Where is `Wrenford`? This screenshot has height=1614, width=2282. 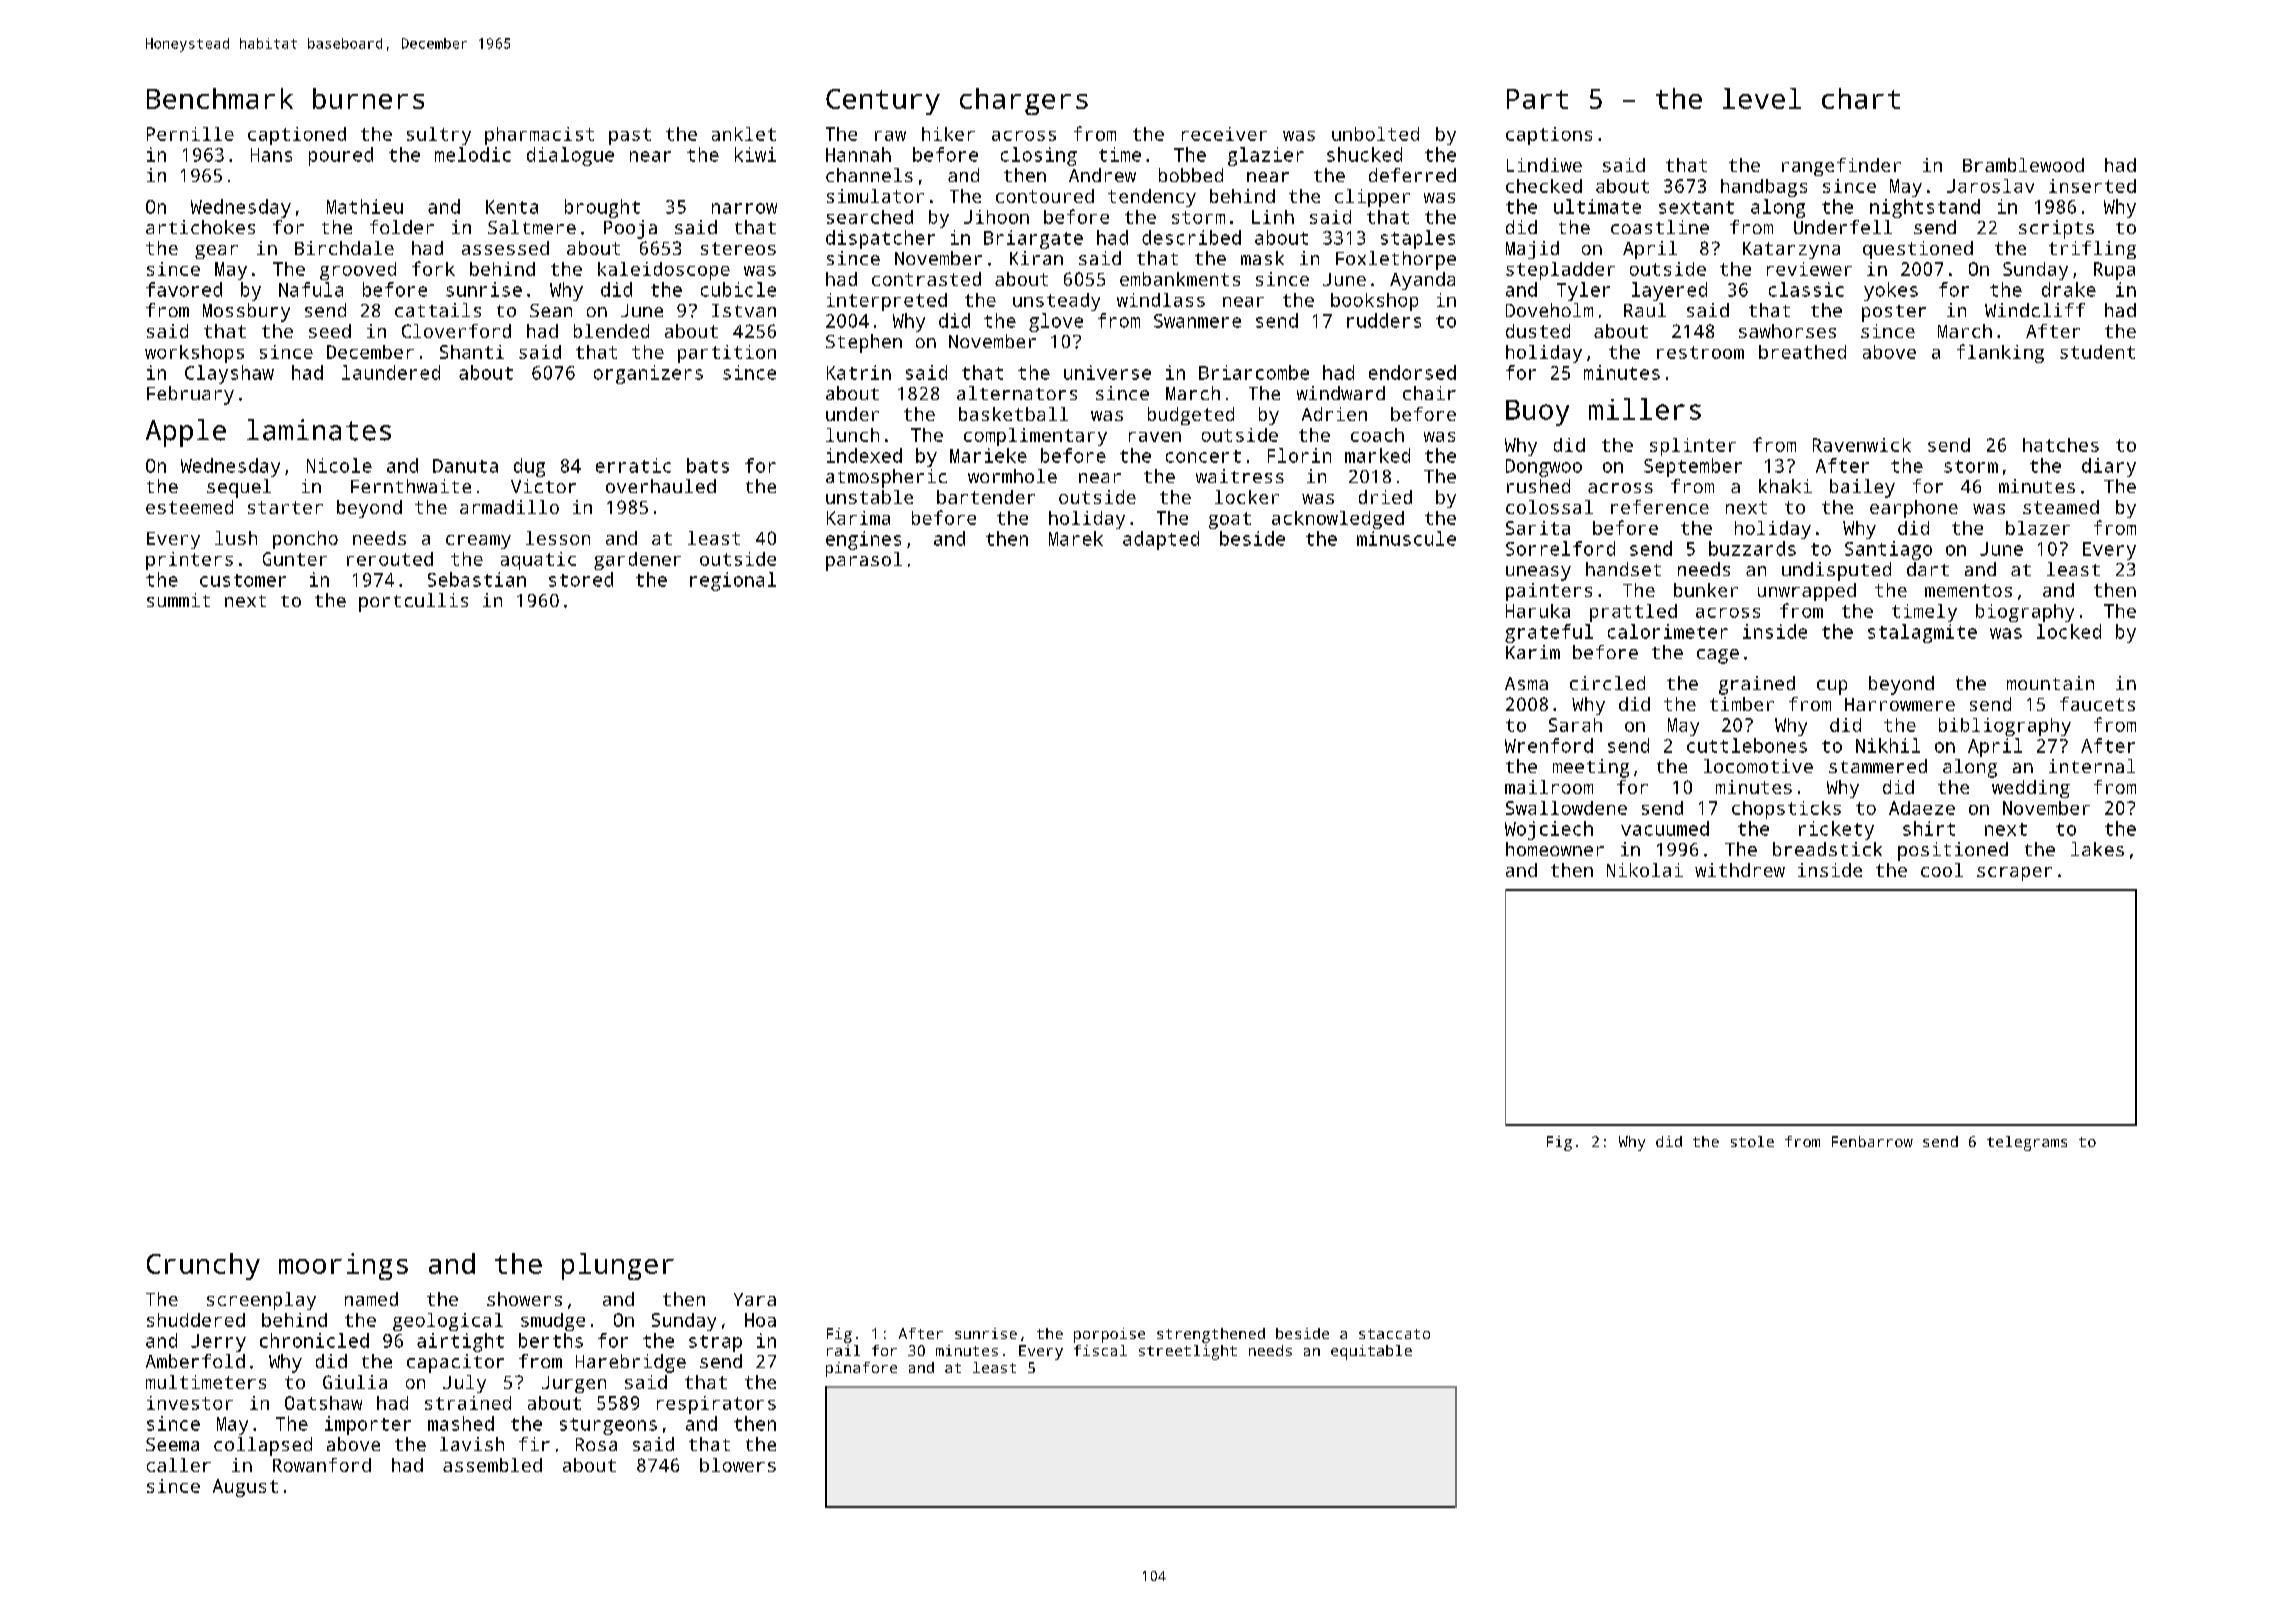
Wrenford is located at coordinates (1549, 745).
